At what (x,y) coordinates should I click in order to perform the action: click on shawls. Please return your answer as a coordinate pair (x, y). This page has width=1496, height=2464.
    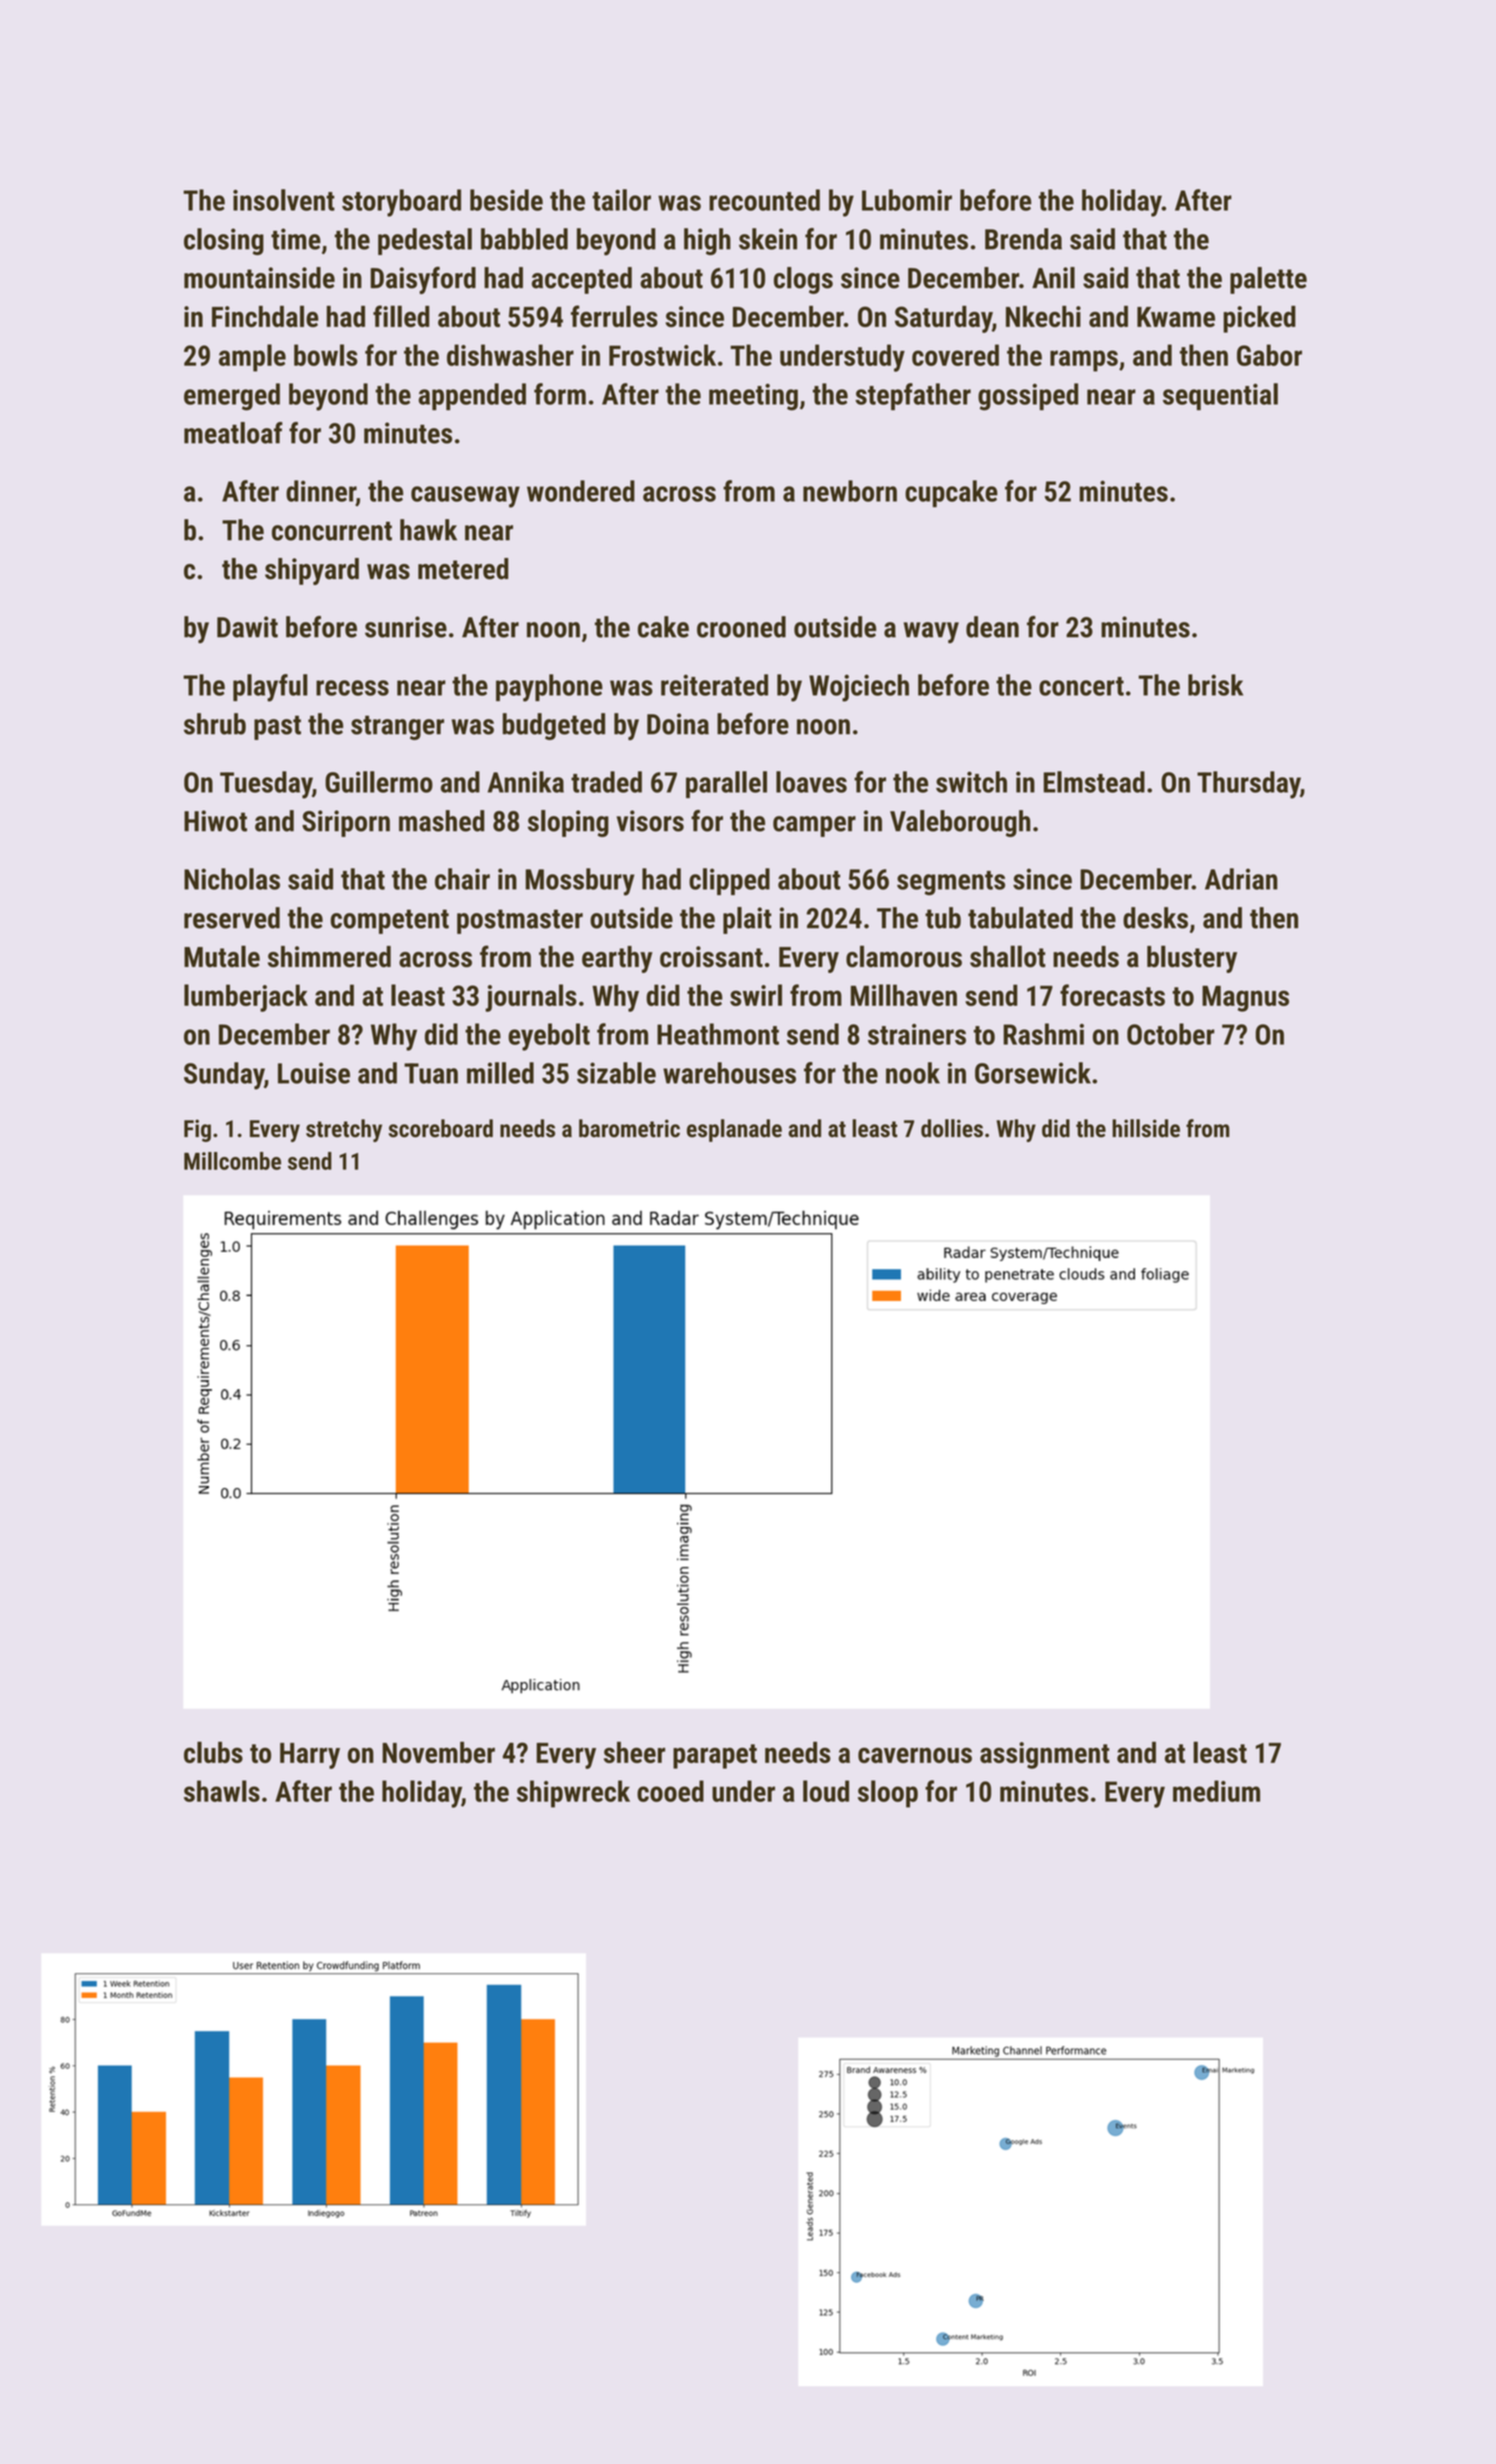
    Looking at the image, I should click on (222, 1791).
